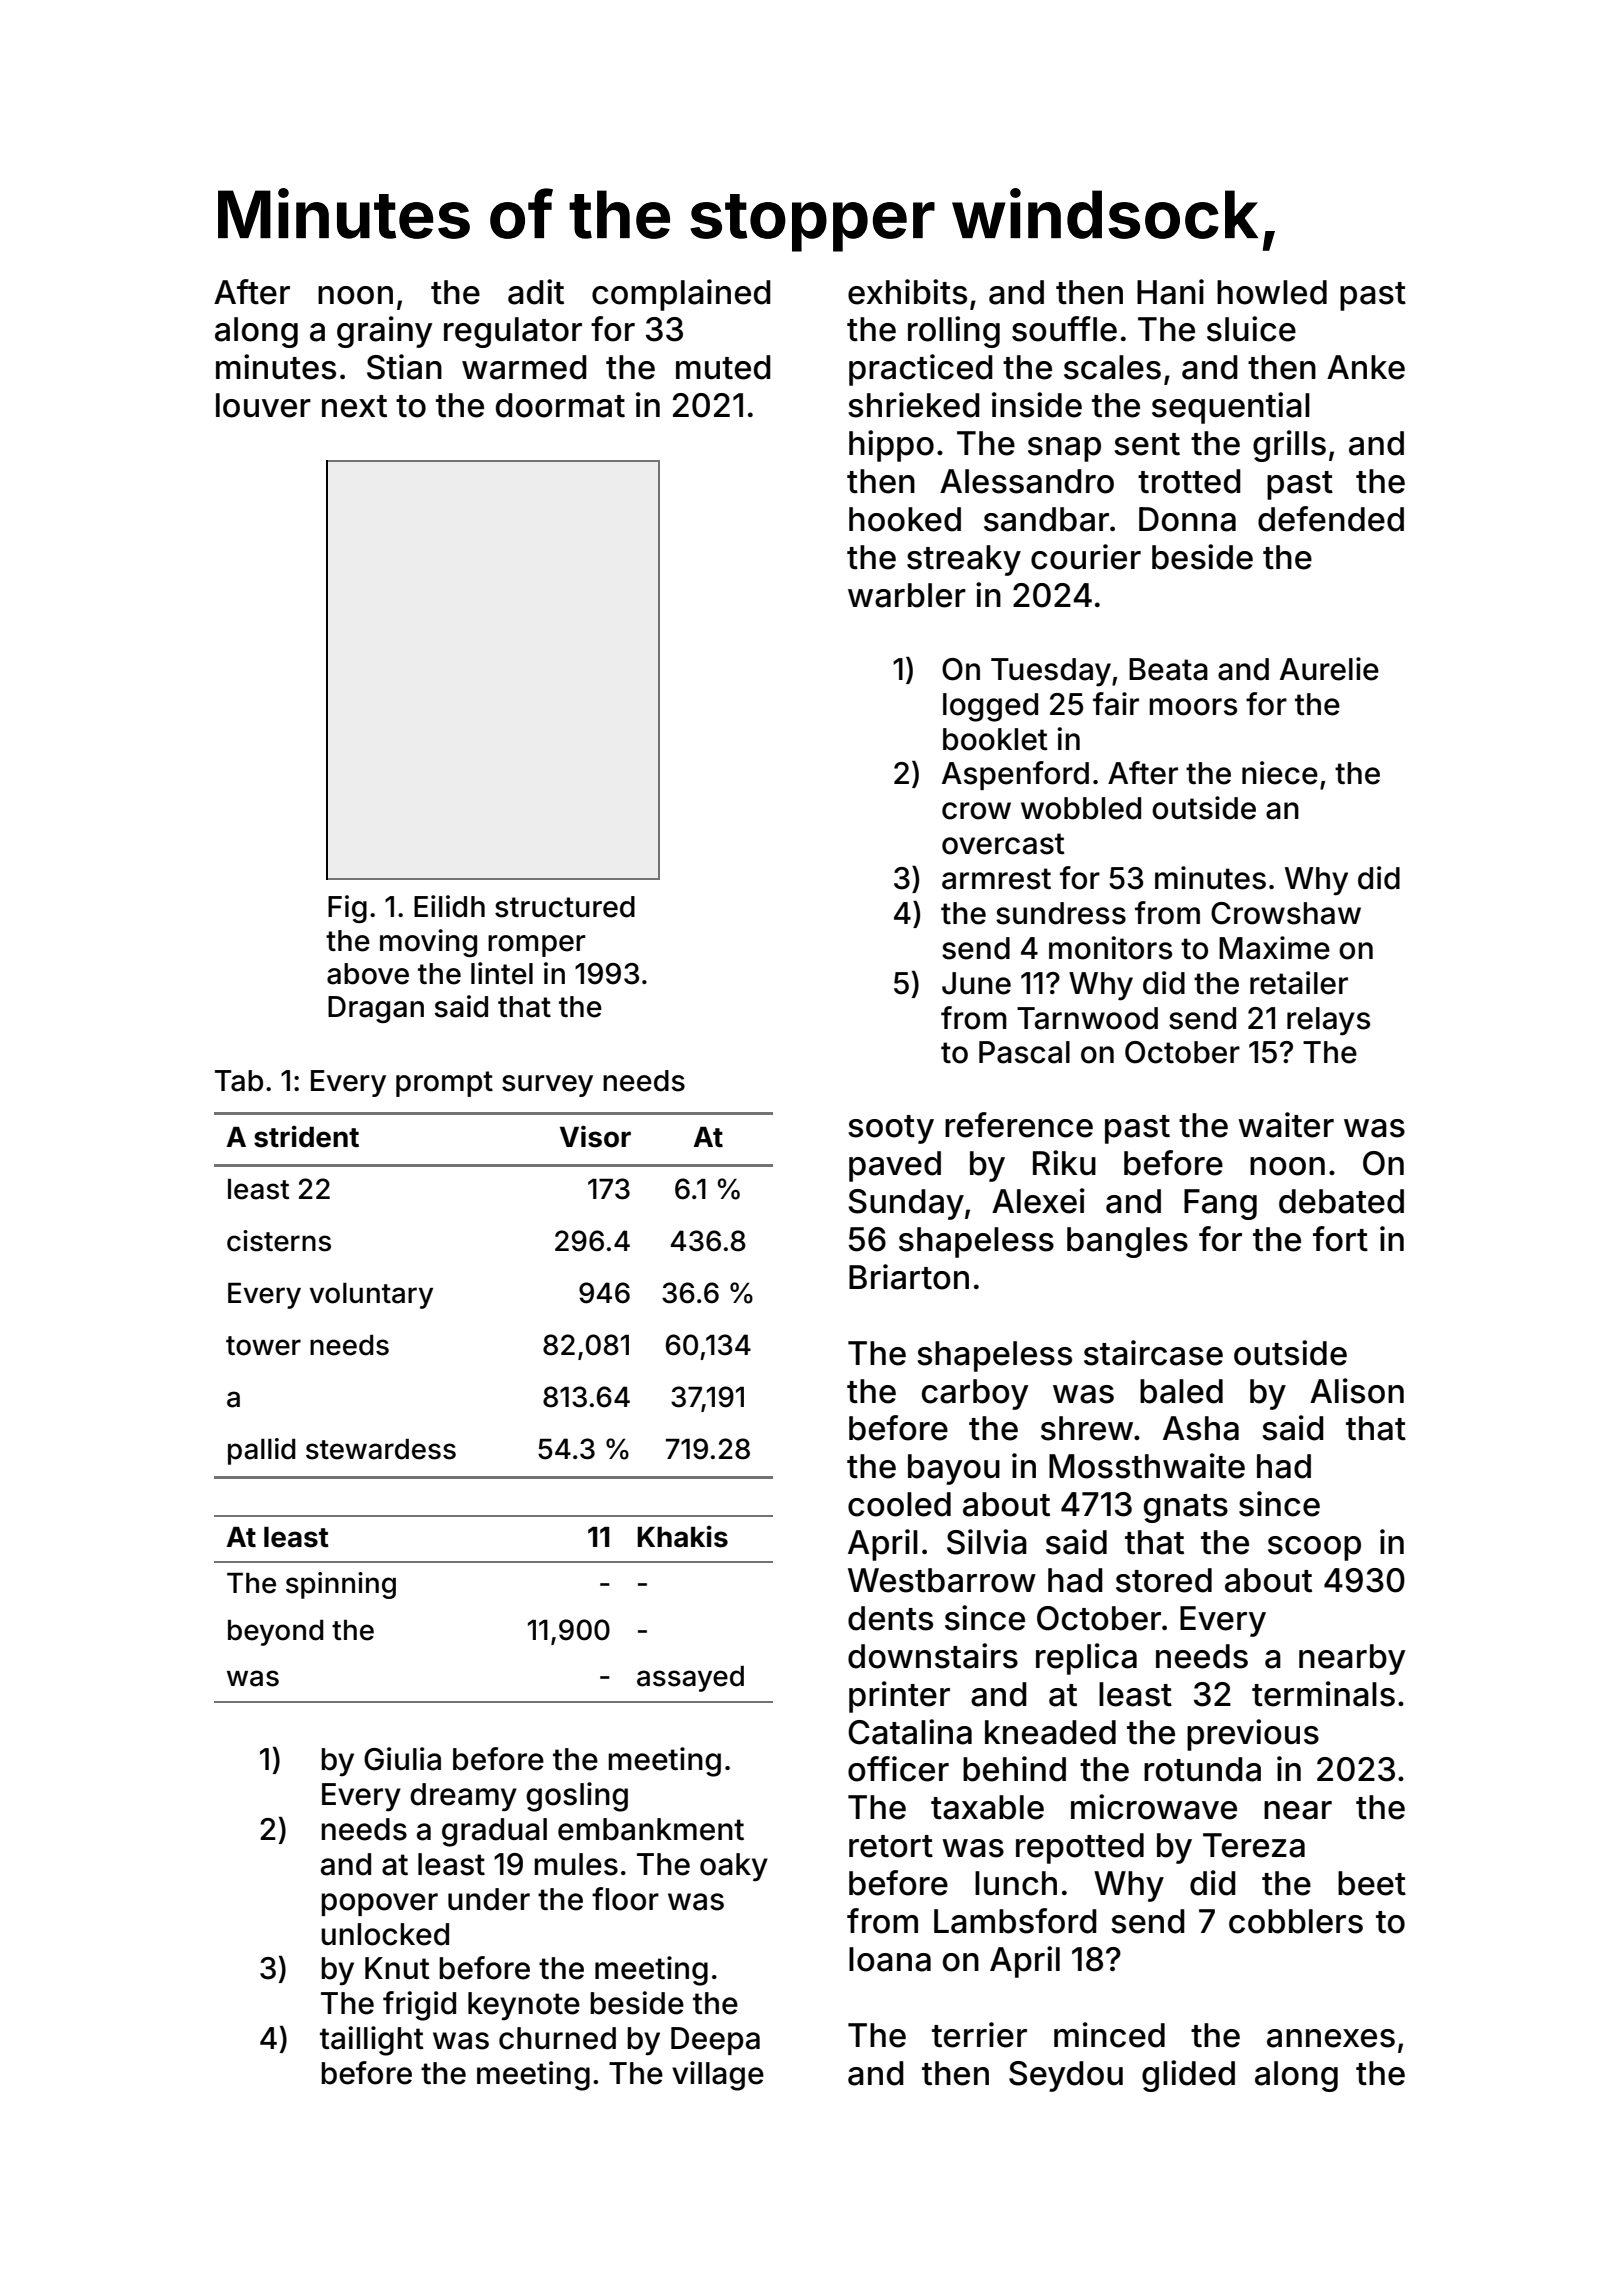 The width and height of the document is (1620, 2292). What do you see at coordinates (372, 2041) in the document?
I see `taillight` at bounding box center [372, 2041].
